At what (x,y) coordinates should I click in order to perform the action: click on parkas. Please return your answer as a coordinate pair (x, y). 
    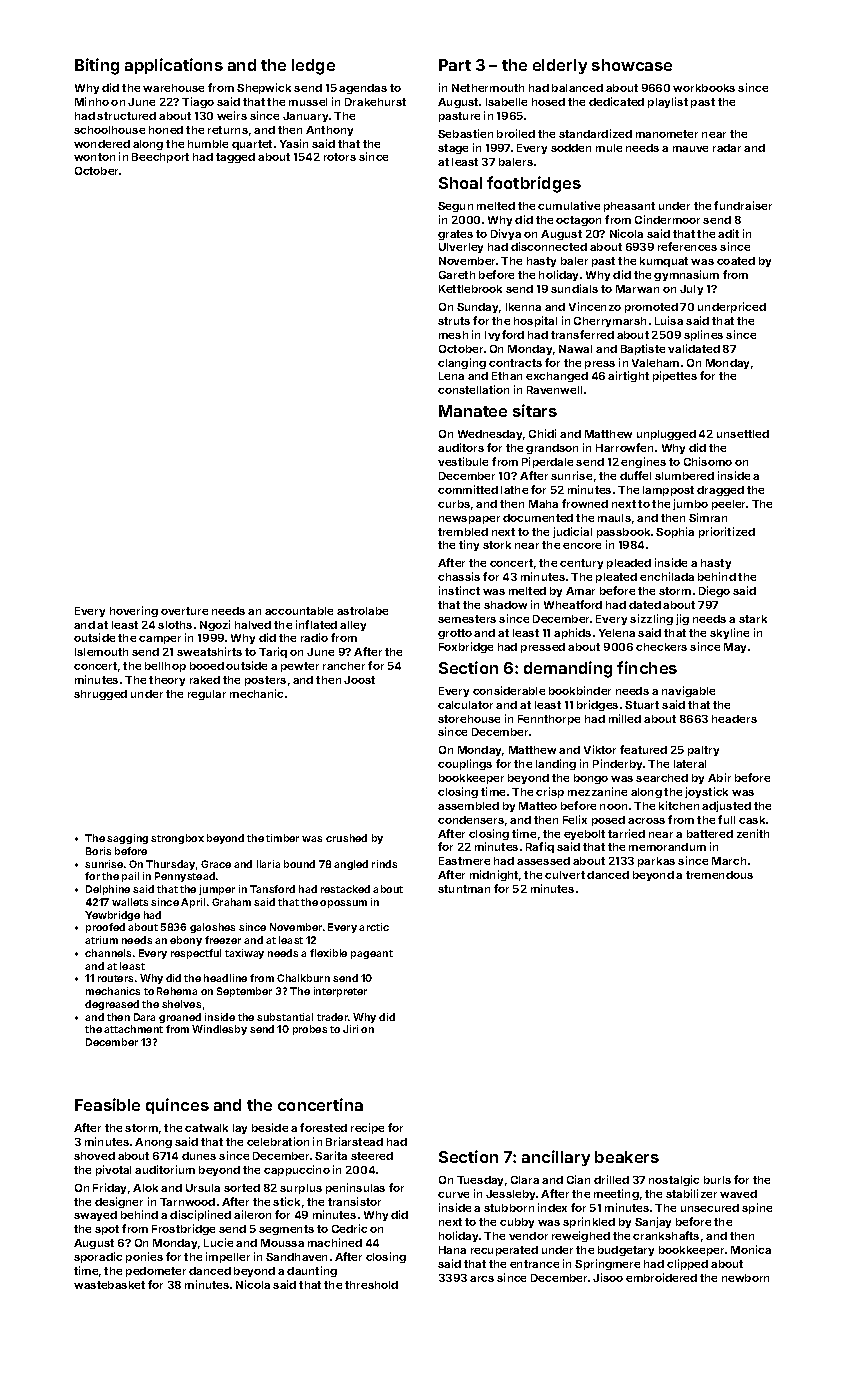
    Looking at the image, I should click on (656, 862).
